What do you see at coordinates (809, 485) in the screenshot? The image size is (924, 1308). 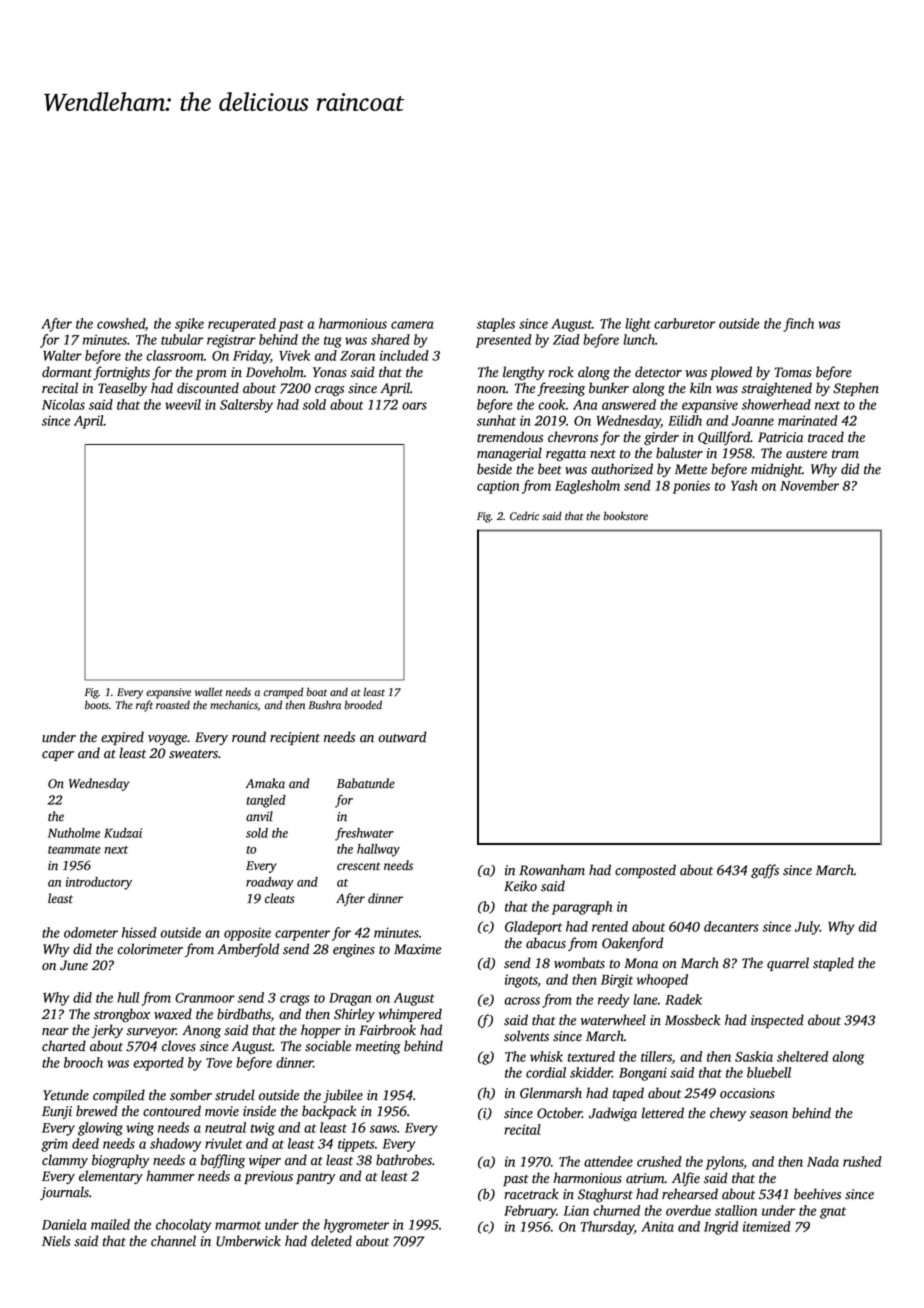 I see `November` at bounding box center [809, 485].
